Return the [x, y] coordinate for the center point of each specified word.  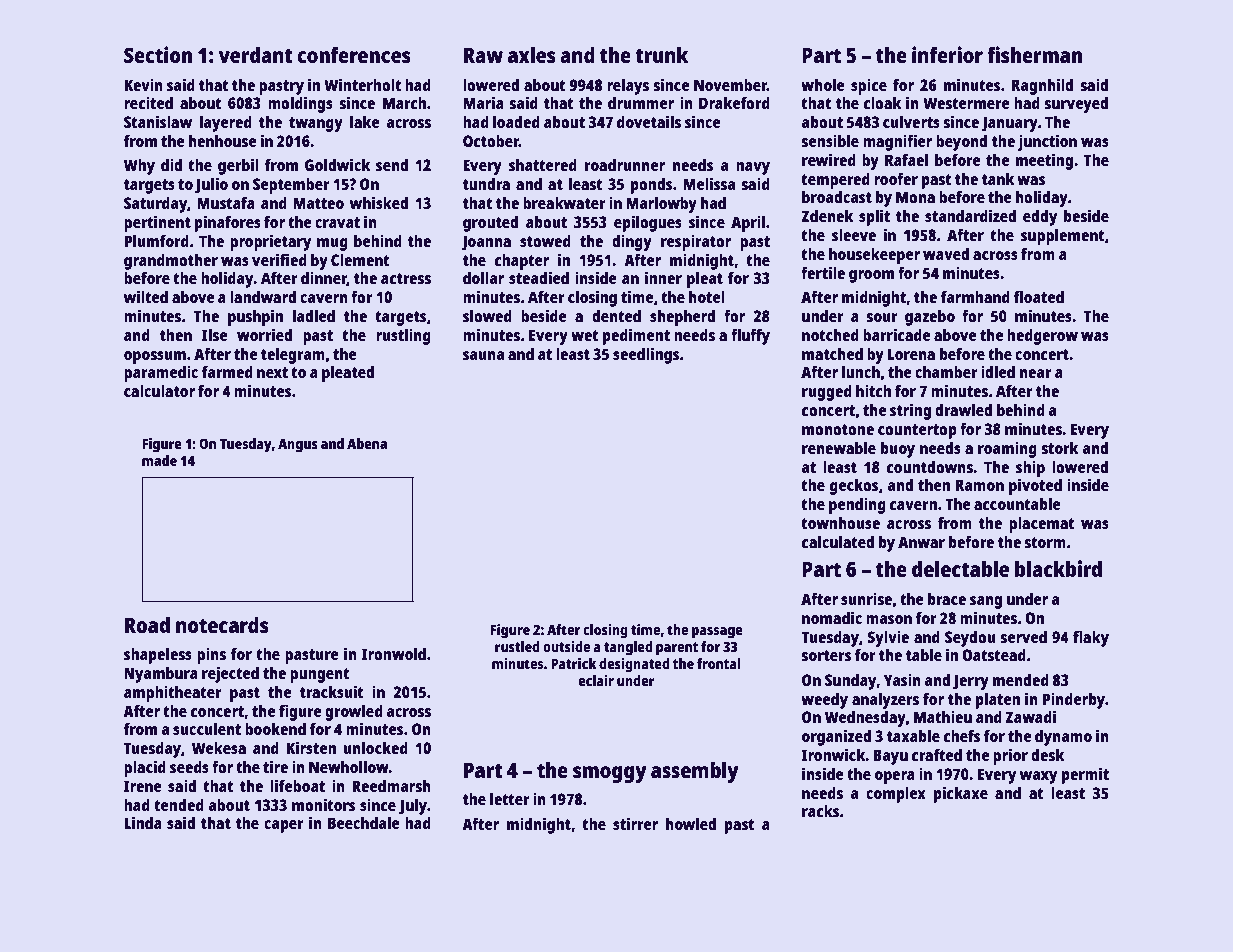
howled [691, 824]
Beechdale [364, 823]
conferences [354, 55]
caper [284, 826]
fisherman [1034, 54]
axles [532, 54]
